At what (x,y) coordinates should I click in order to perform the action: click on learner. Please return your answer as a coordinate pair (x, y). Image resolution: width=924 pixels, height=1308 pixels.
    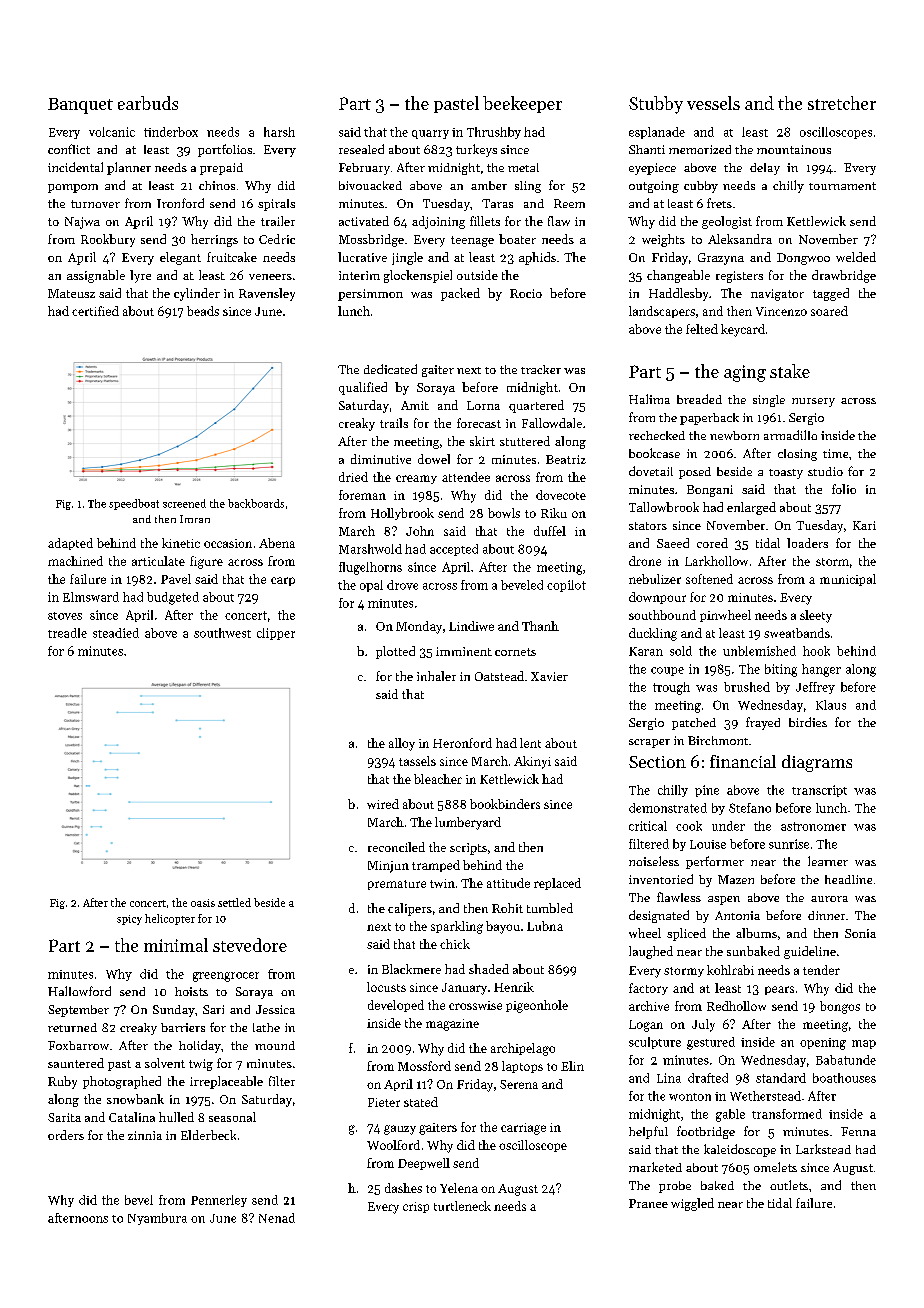
    Looking at the image, I should click on (828, 861).
